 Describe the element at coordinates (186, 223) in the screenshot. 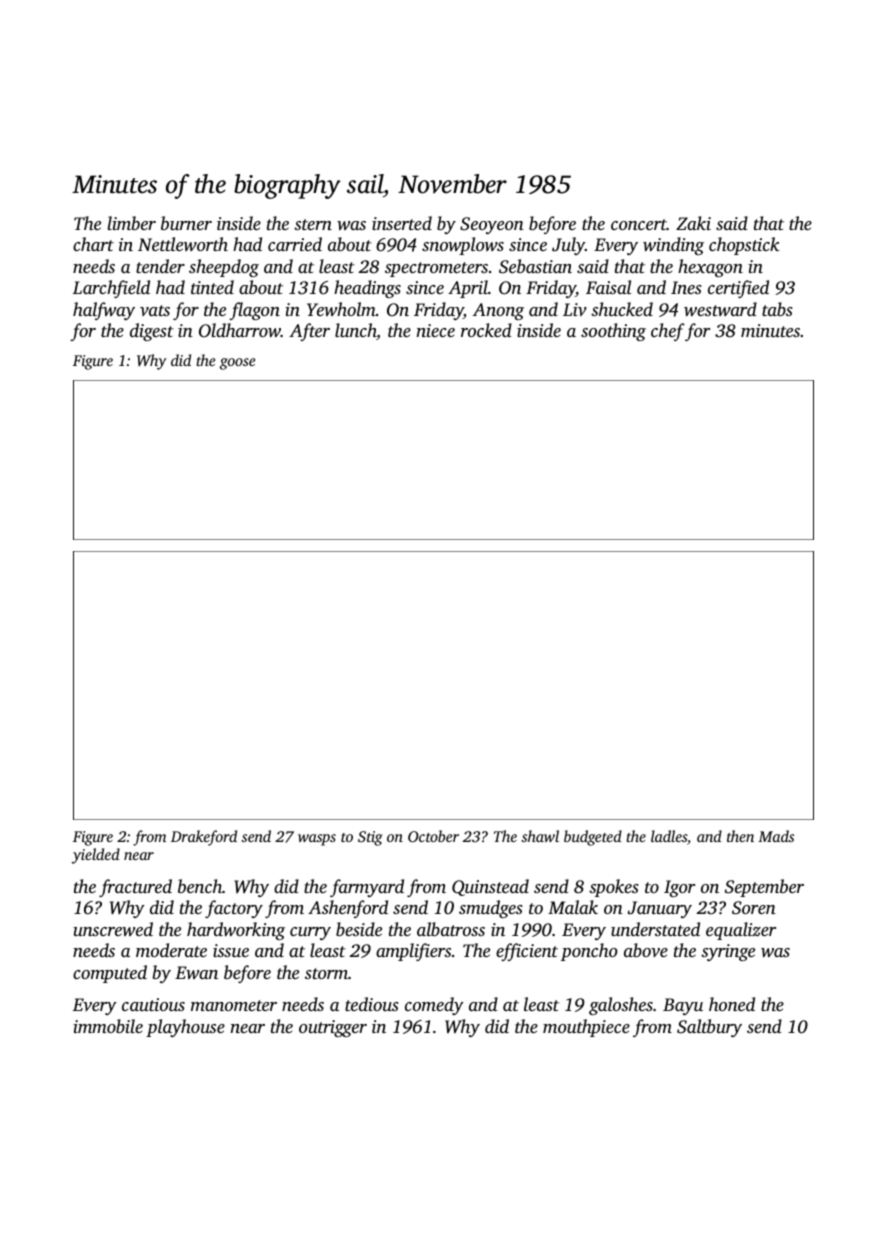

I see `burner` at that location.
